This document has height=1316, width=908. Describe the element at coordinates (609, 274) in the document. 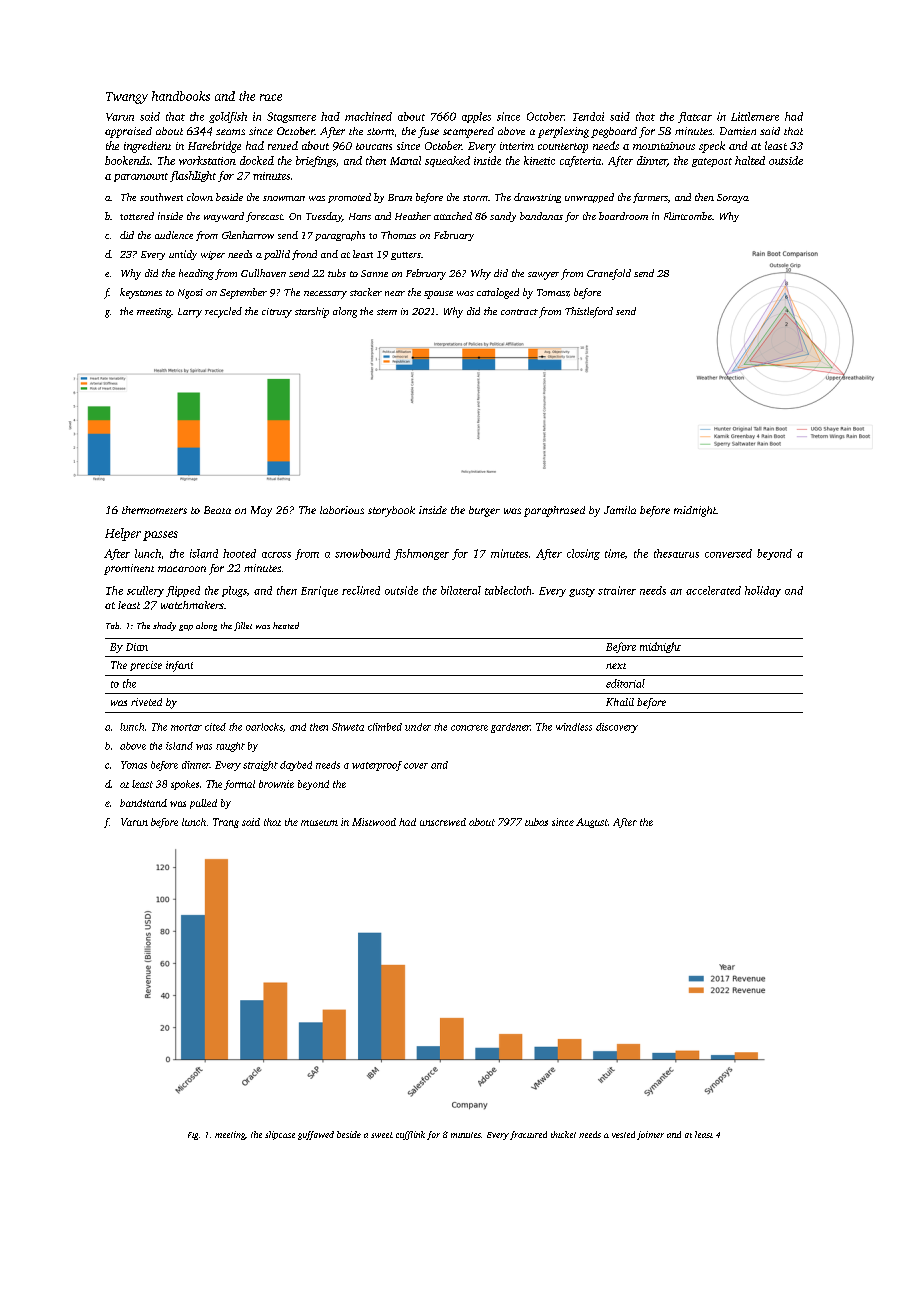

I see `Cranefold` at that location.
